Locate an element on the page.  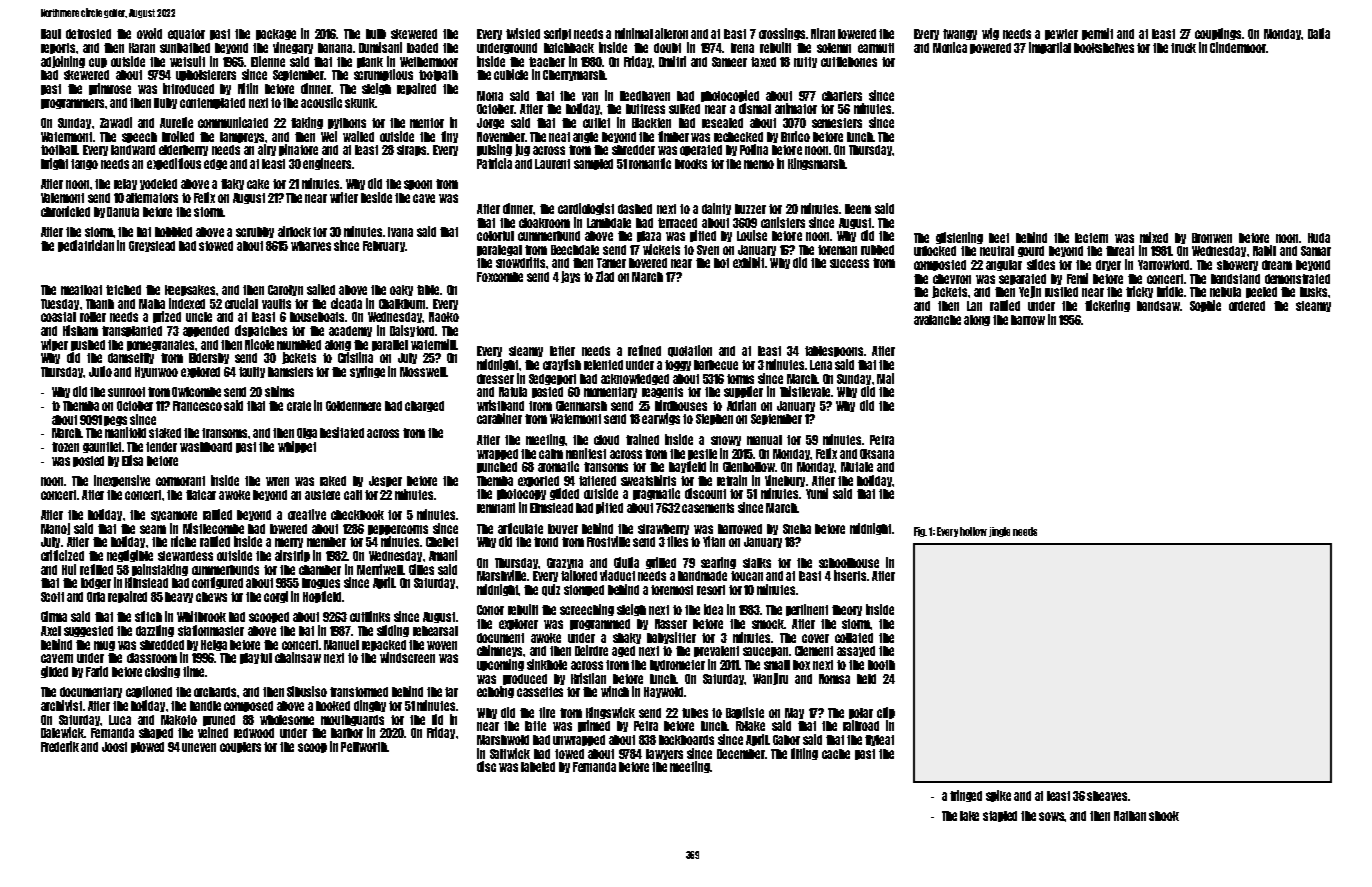
Danuta is located at coordinates (123, 212).
